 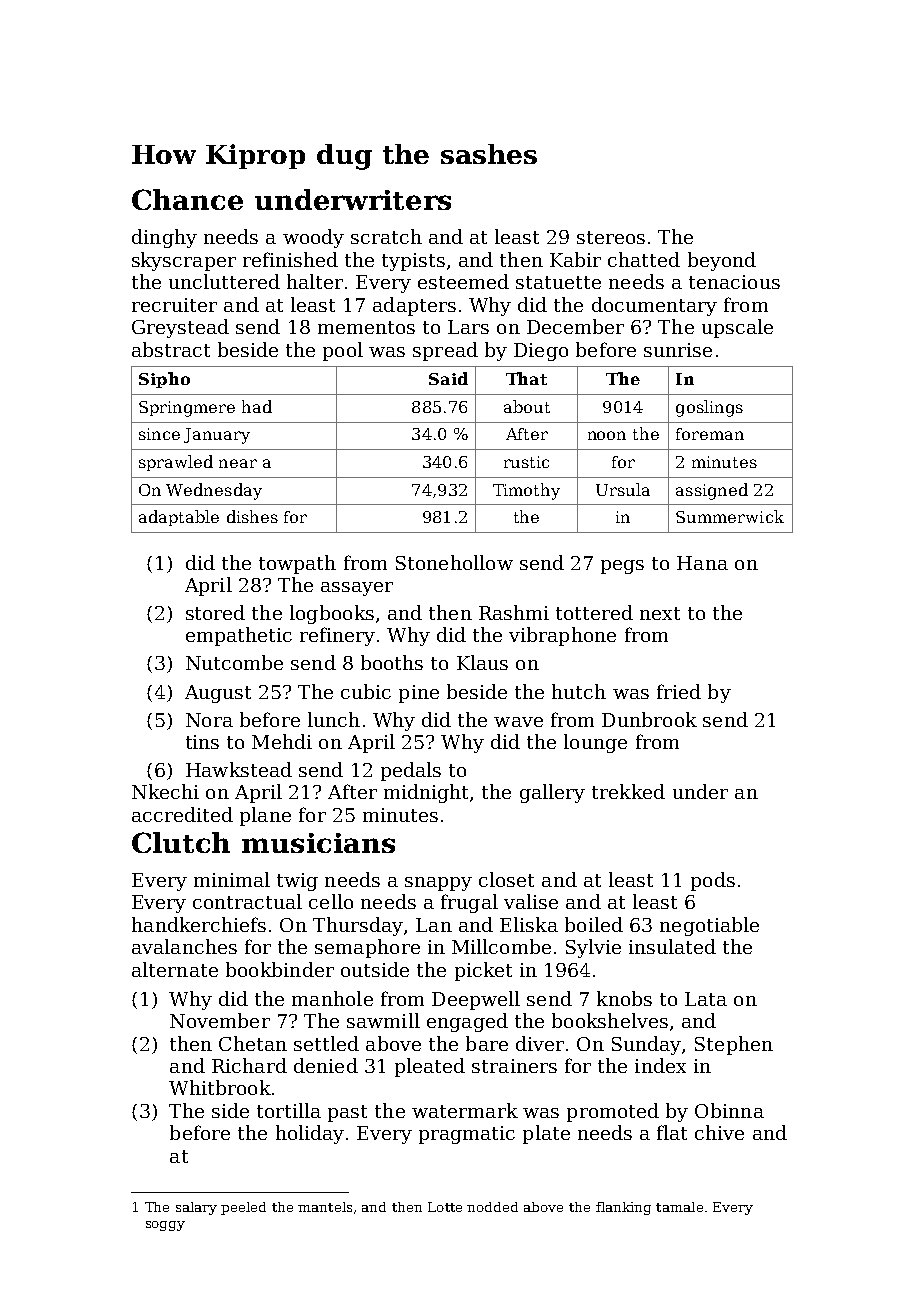 I want to click on mantels, so click(x=325, y=1207).
